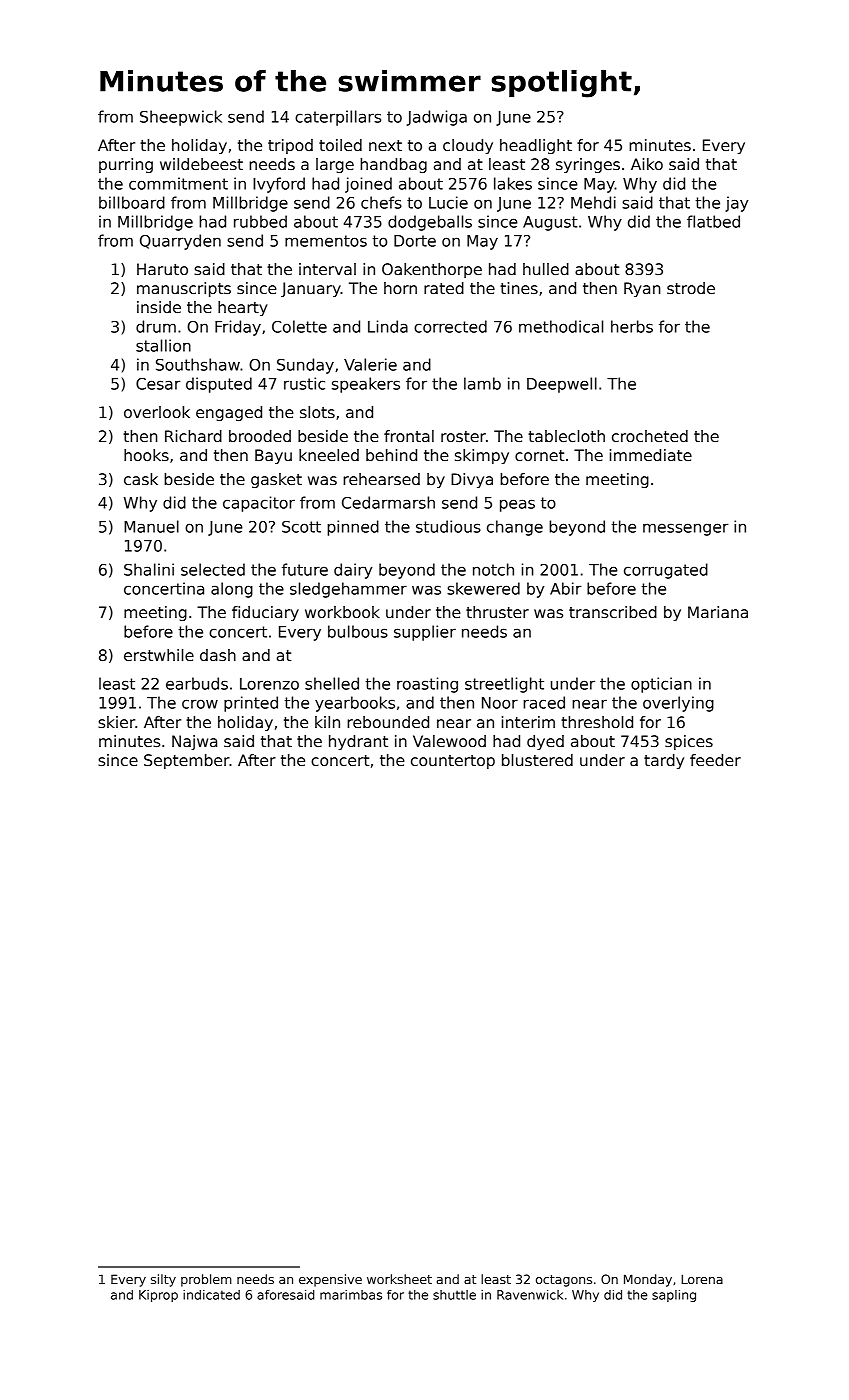 This screenshot has width=849, height=1400. Describe the element at coordinates (437, 118) in the screenshot. I see `Jadwiga` at that location.
